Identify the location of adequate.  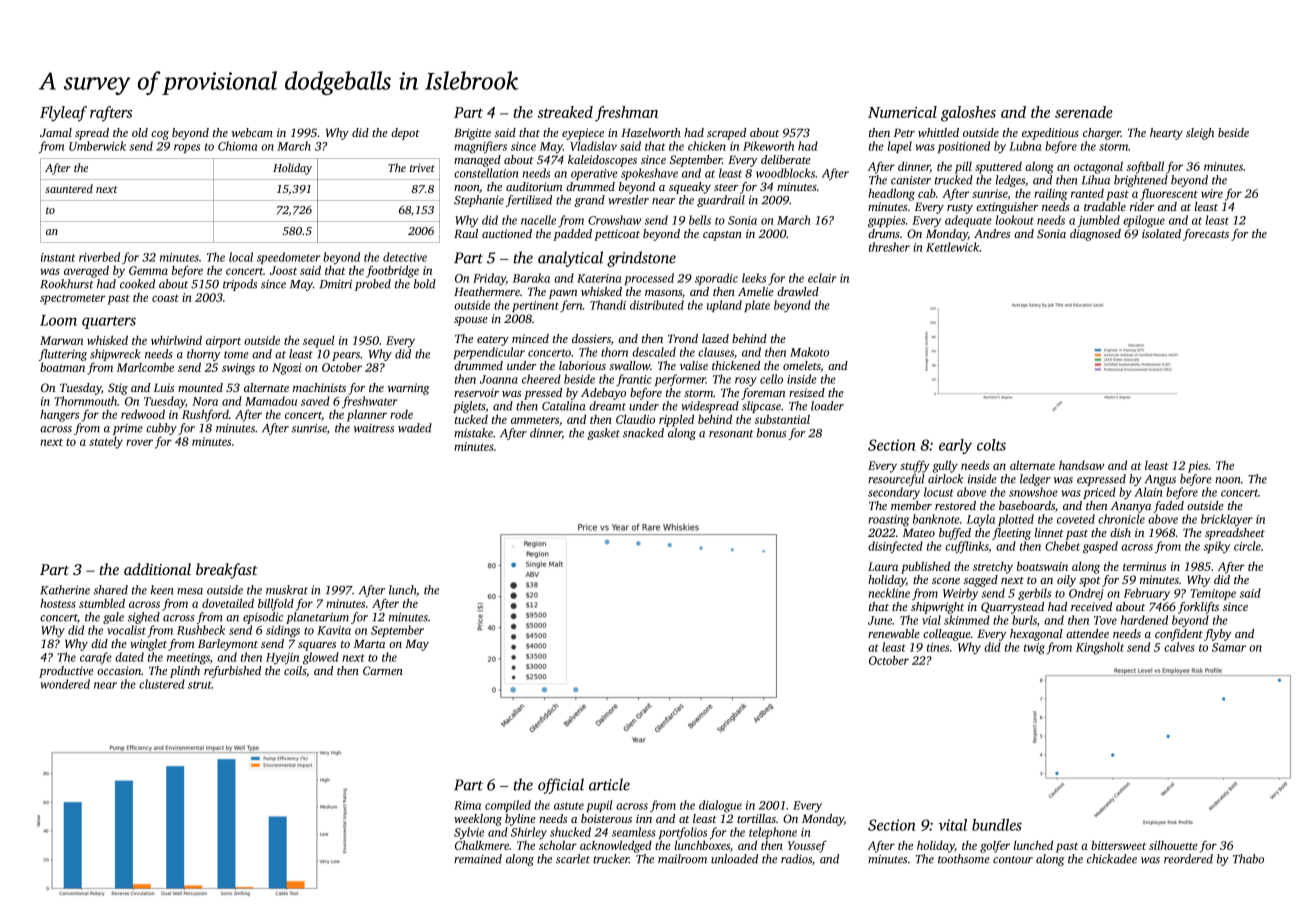
(968, 221).
